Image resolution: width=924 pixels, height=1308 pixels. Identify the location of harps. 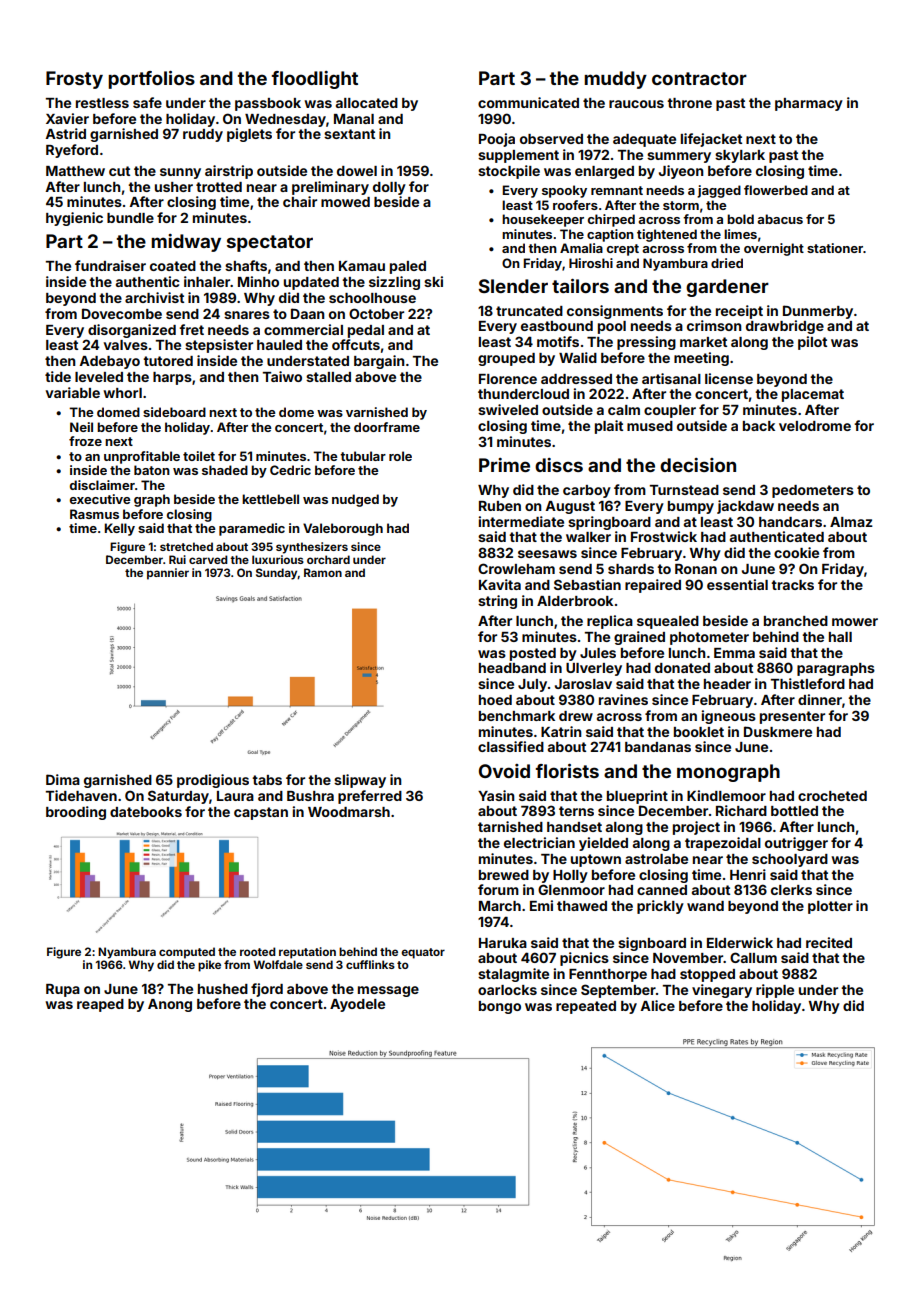
(172, 378).
